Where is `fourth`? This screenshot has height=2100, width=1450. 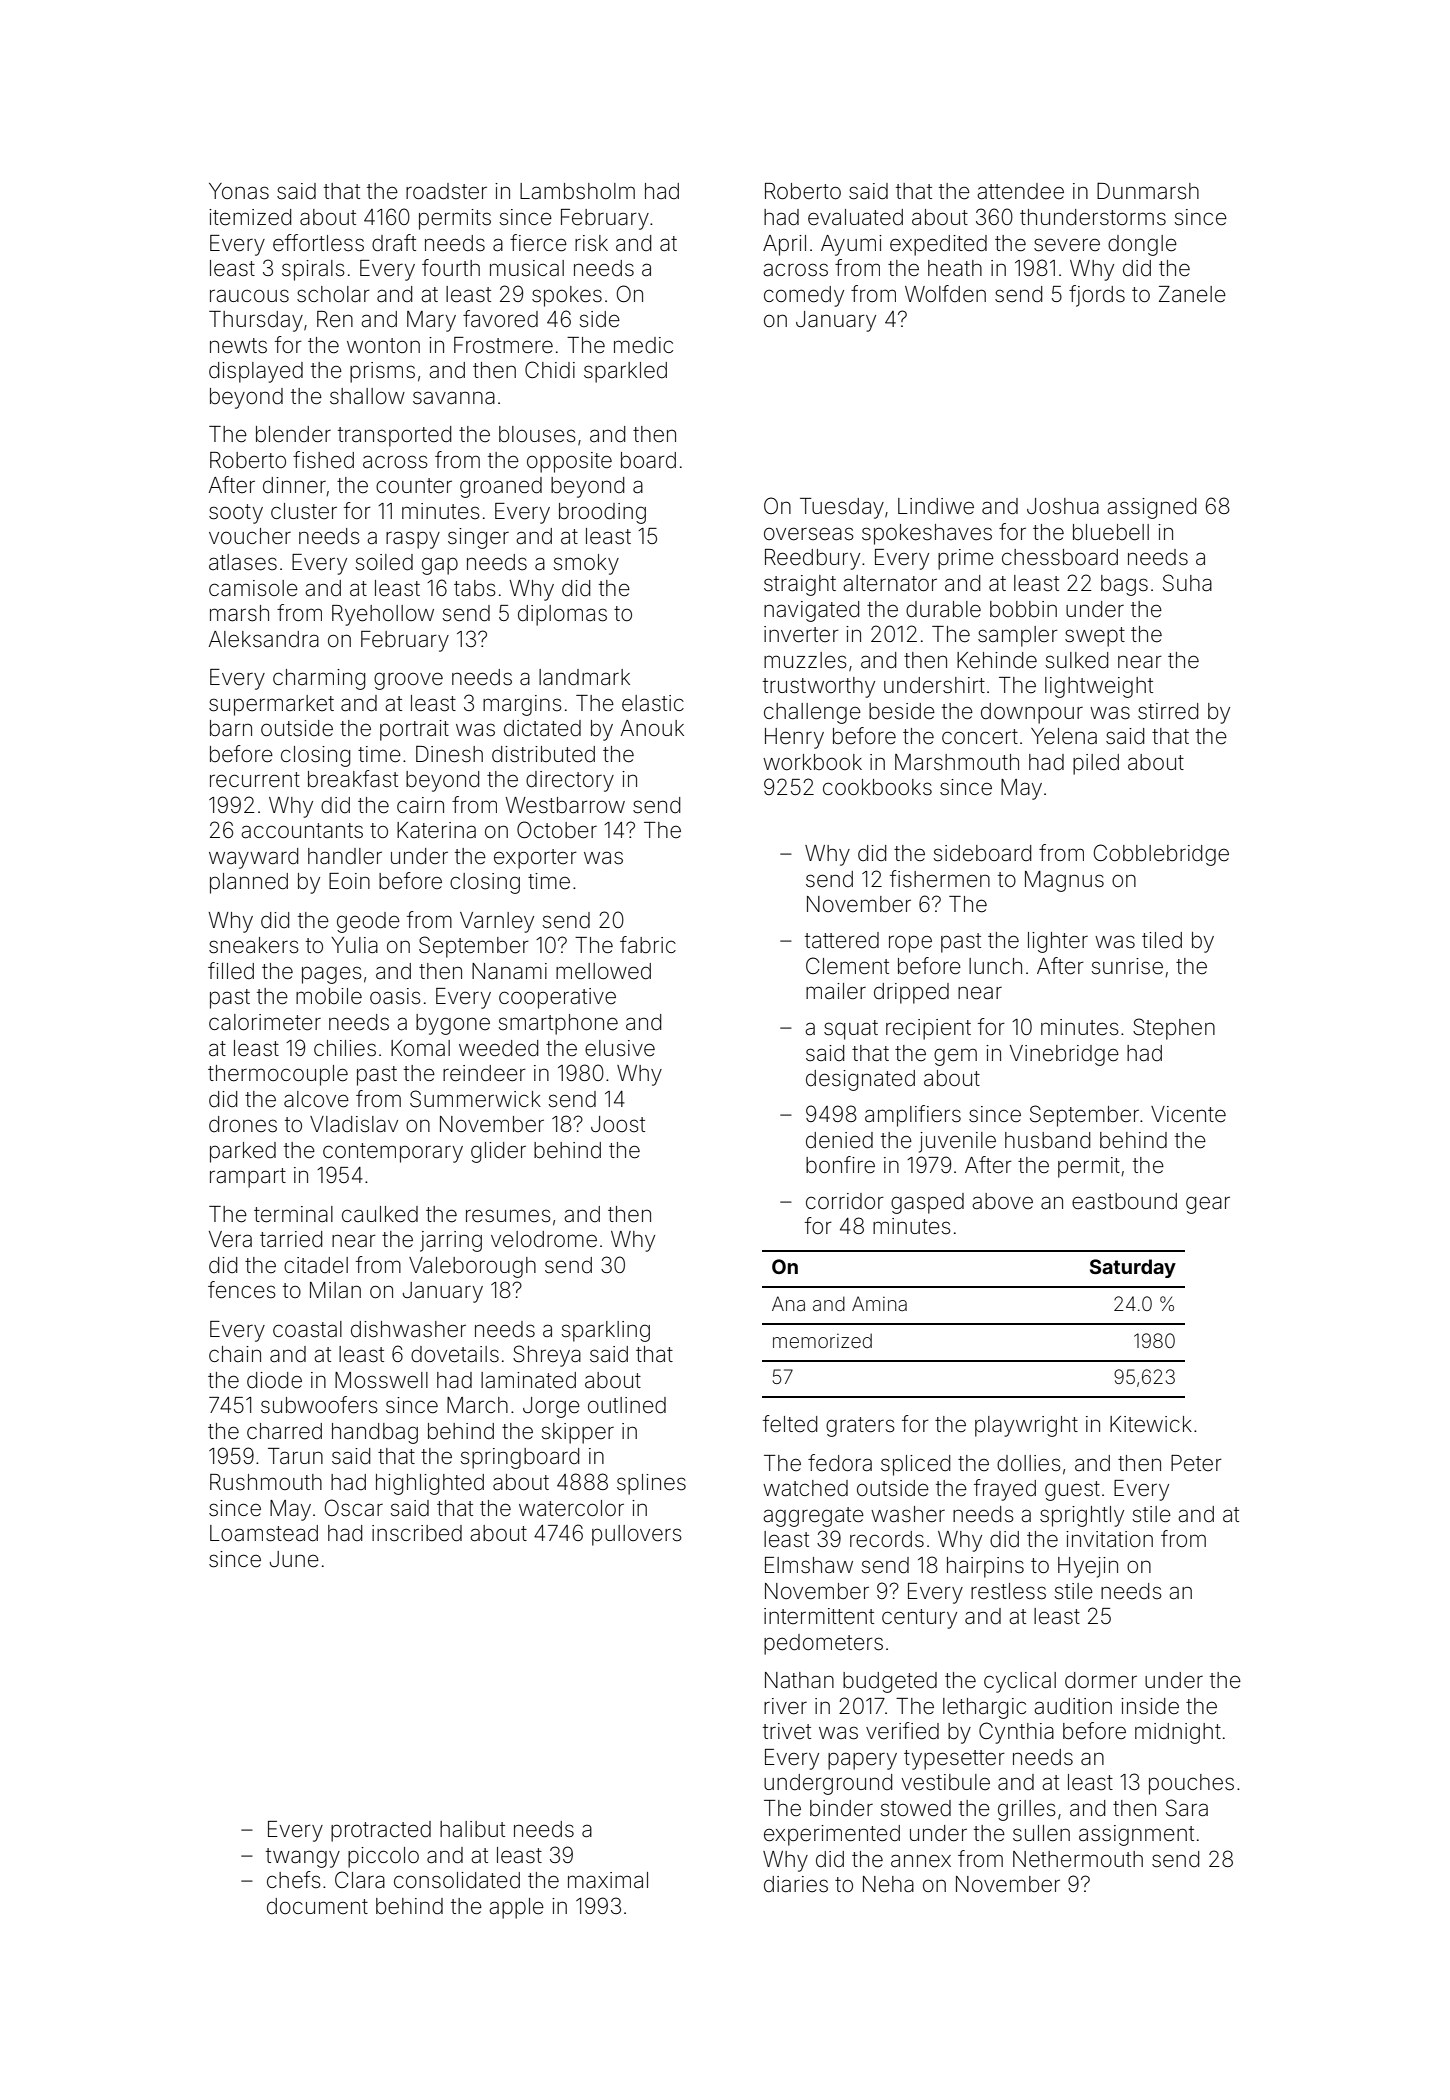
fourth is located at coordinates (451, 267).
